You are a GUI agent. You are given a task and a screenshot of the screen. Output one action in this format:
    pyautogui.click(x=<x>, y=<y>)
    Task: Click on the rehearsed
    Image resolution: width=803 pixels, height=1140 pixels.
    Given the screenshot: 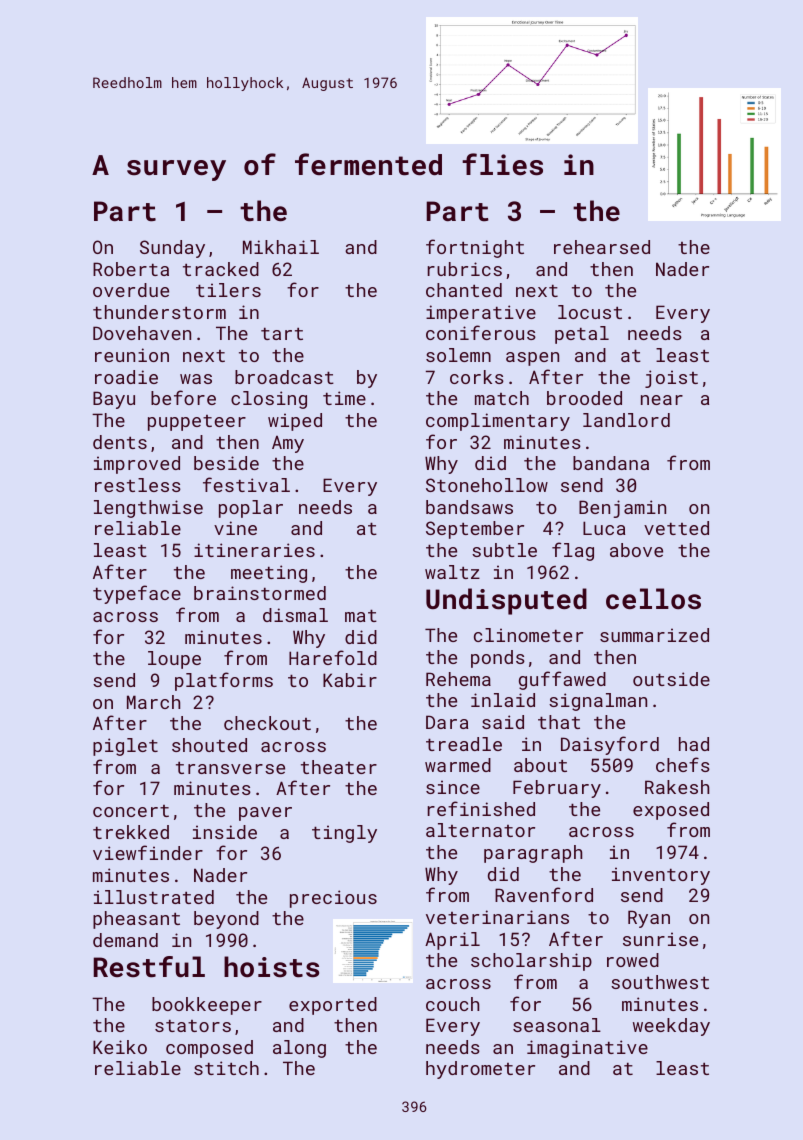 What is the action you would take?
    pyautogui.click(x=602, y=247)
